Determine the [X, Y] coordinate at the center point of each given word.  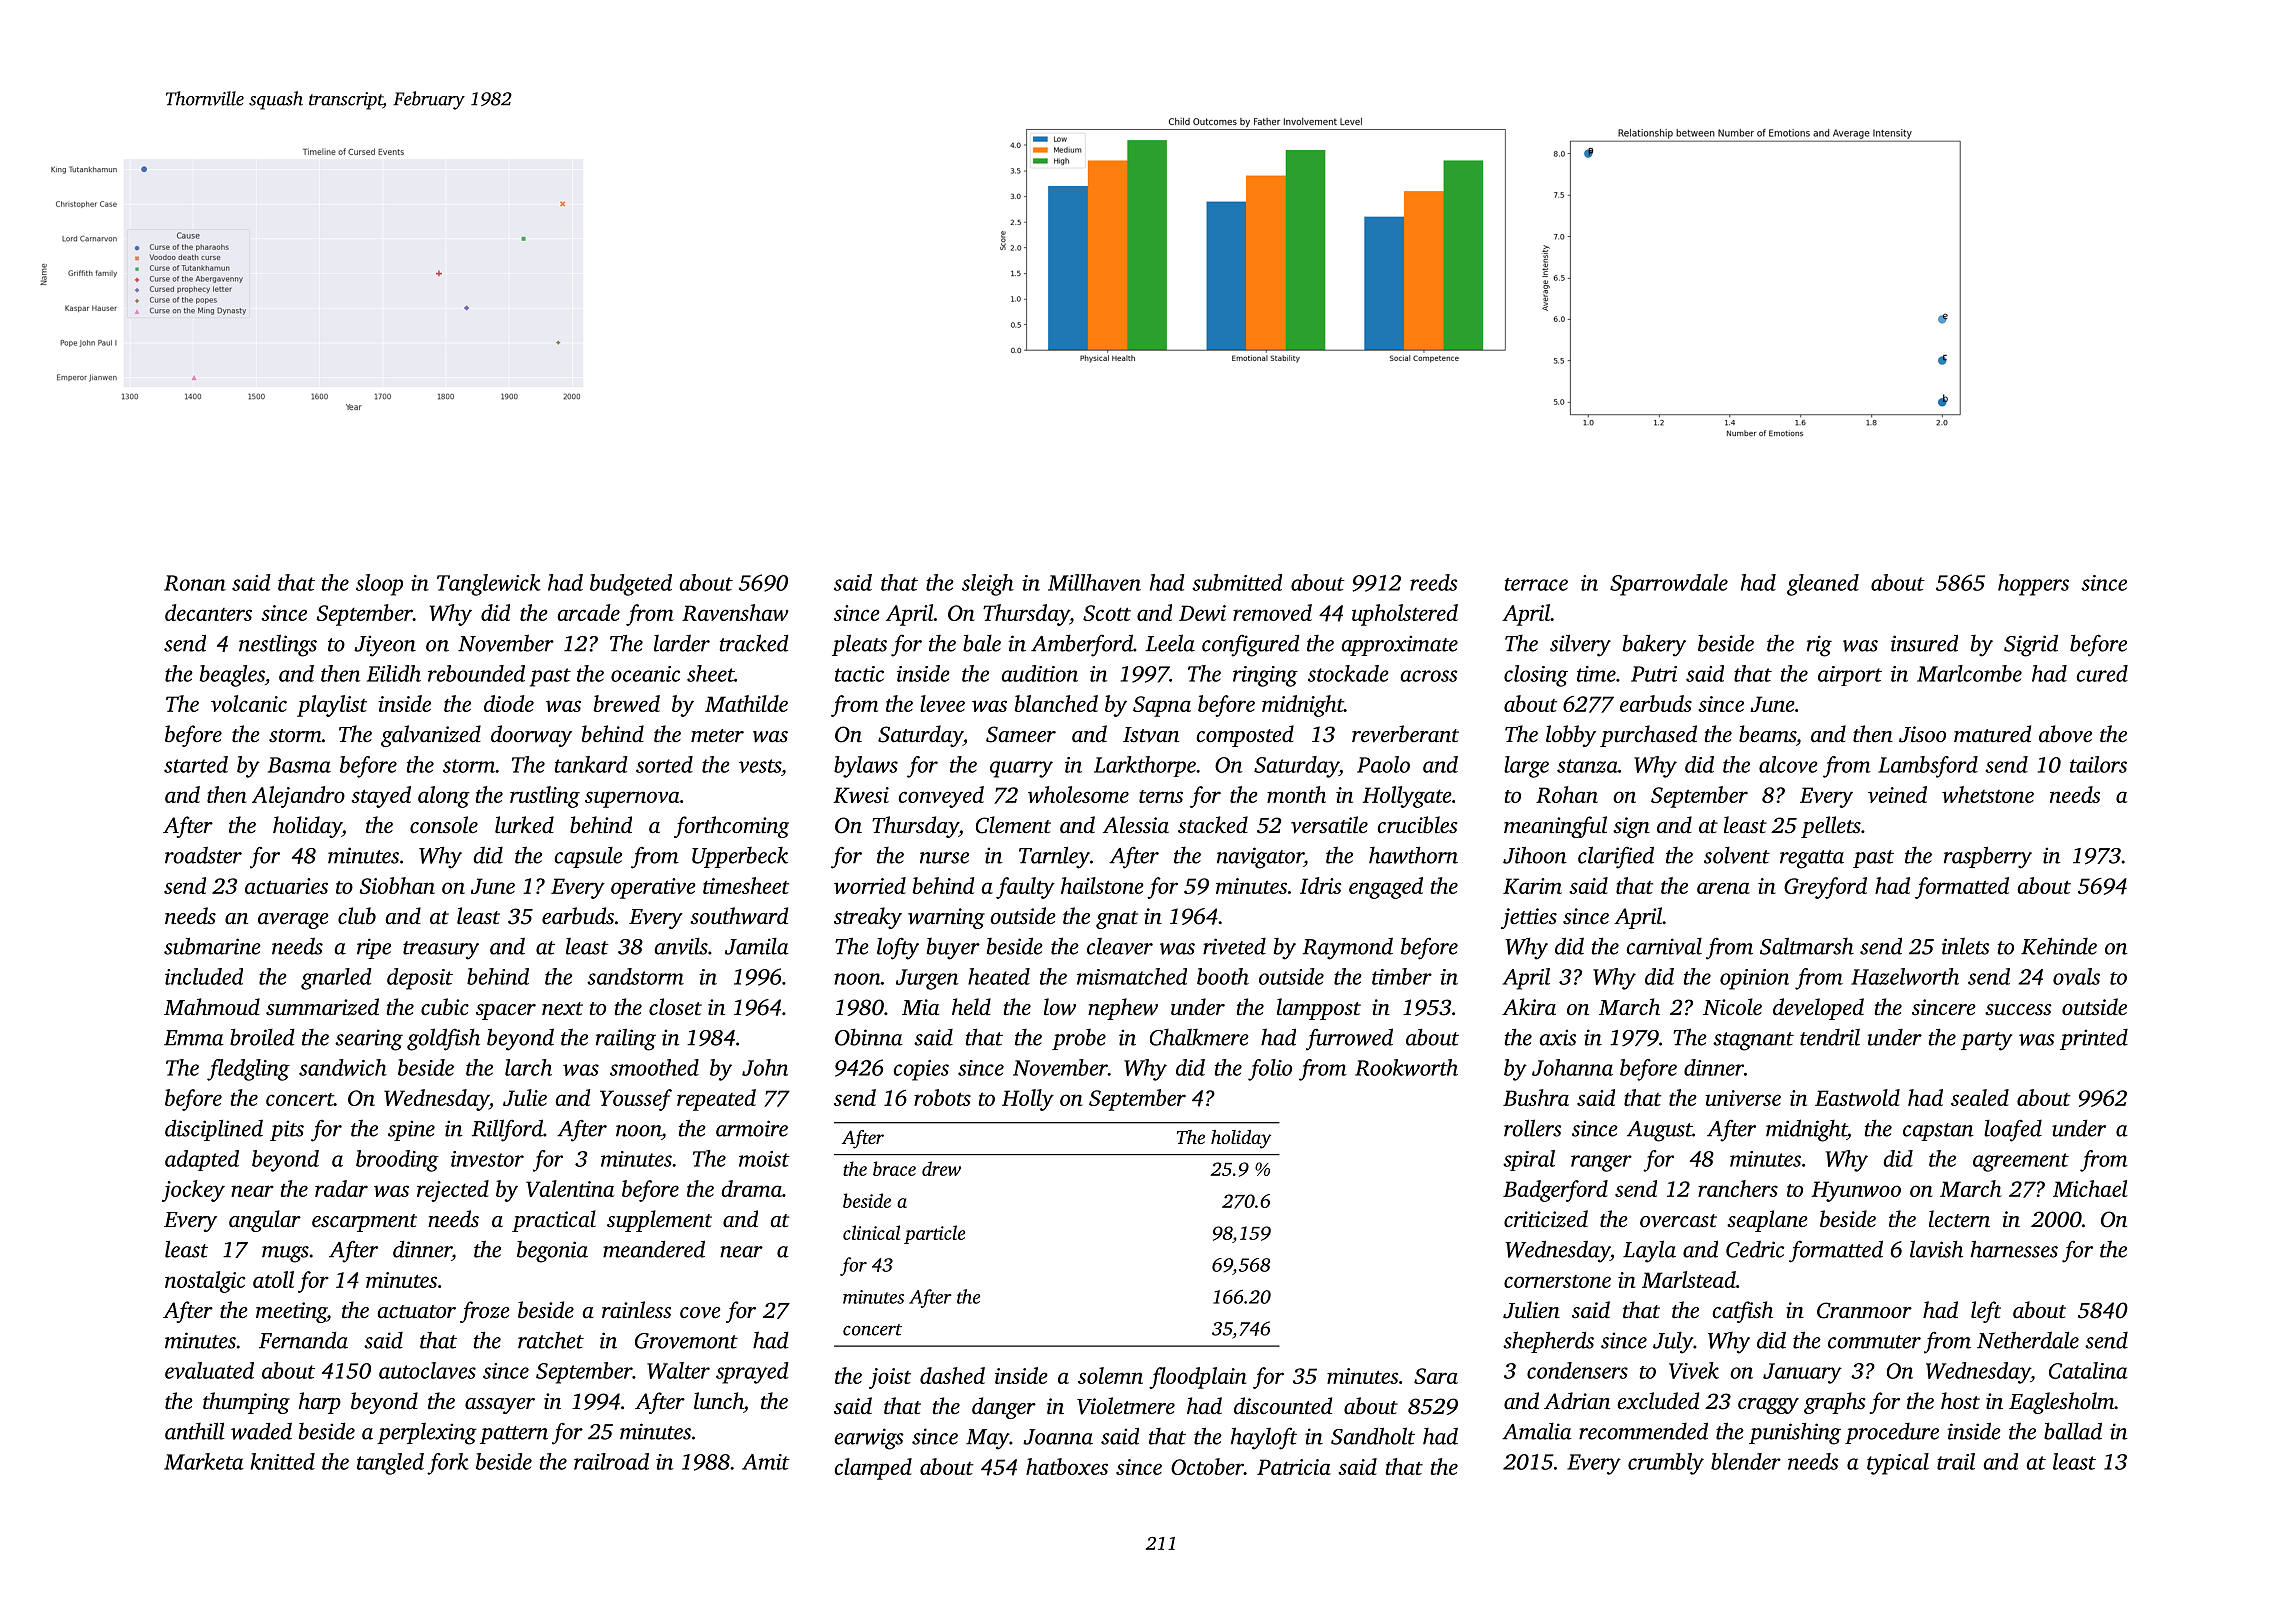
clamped [873, 1469]
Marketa [204, 1461]
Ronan [195, 583]
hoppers [2033, 585]
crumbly [1666, 1464]
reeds [1433, 582]
